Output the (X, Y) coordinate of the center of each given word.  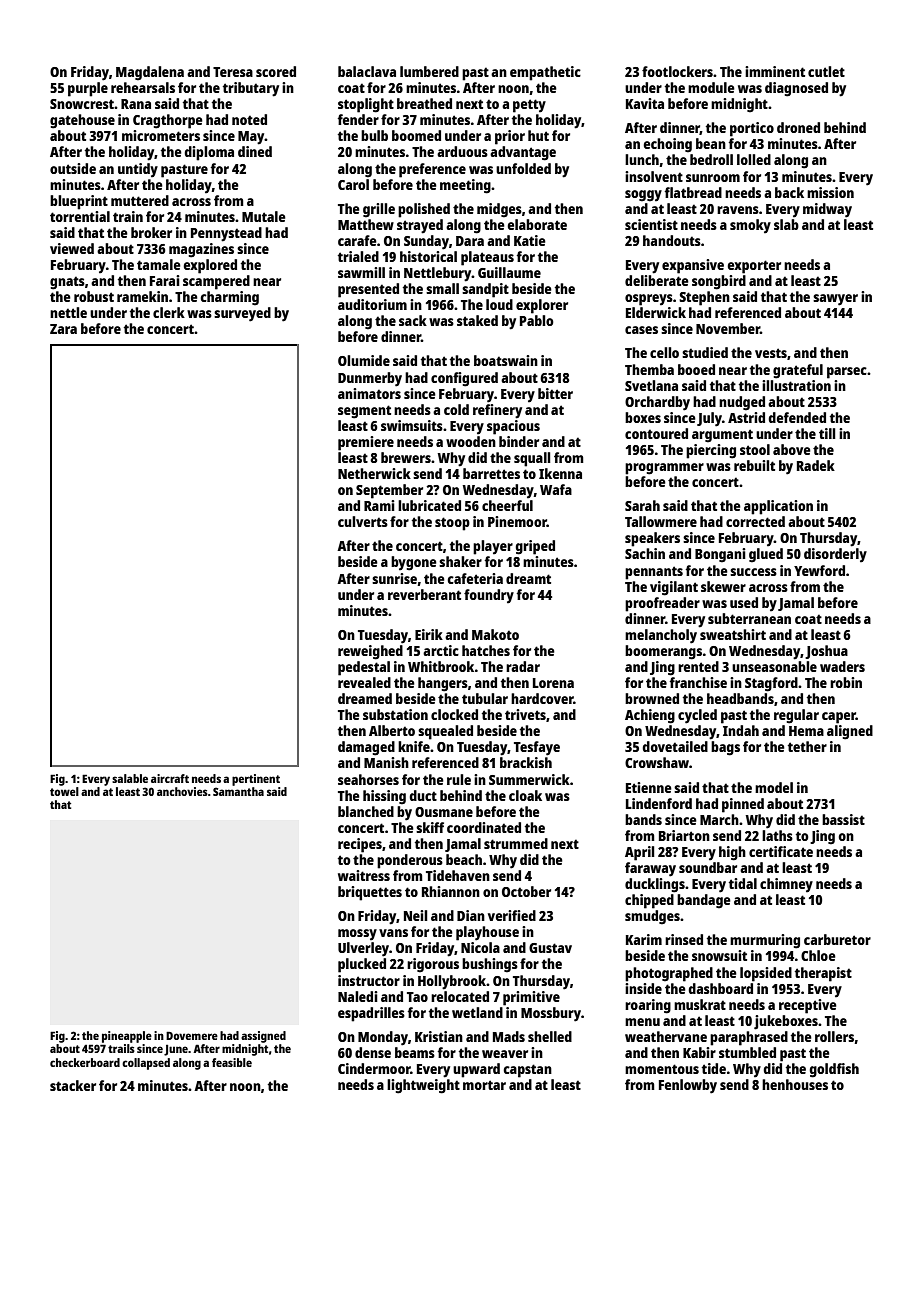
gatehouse (82, 121)
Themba (649, 369)
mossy (357, 935)
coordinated (484, 827)
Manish (386, 762)
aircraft (170, 778)
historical (428, 256)
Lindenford (659, 803)
